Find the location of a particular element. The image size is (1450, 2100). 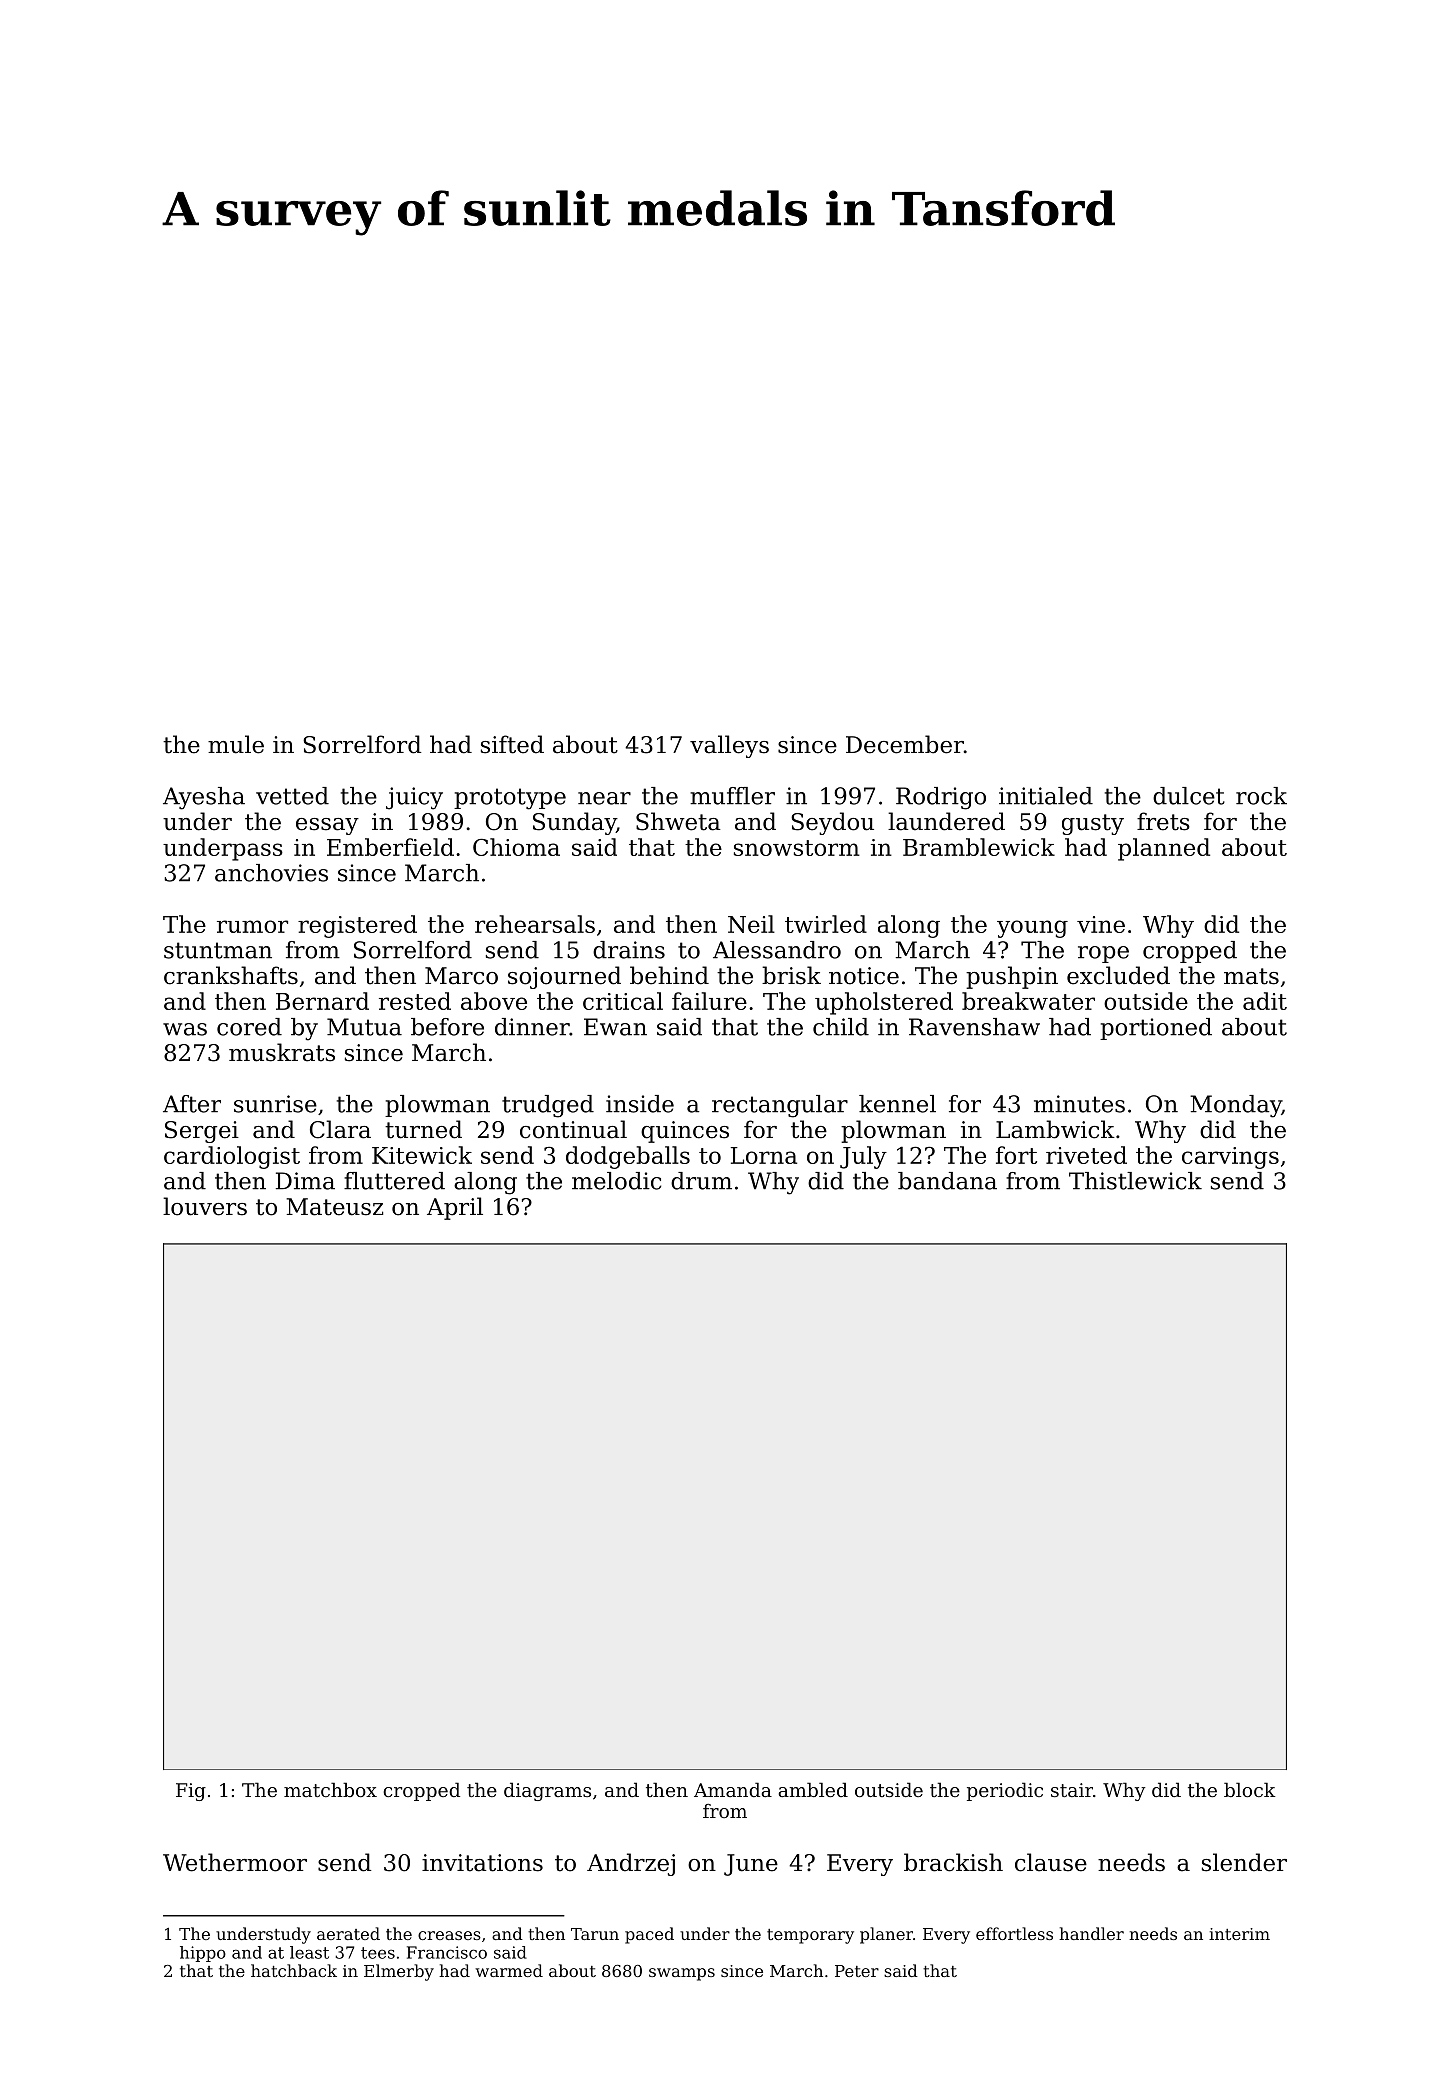

stair is located at coordinates (1072, 1790).
